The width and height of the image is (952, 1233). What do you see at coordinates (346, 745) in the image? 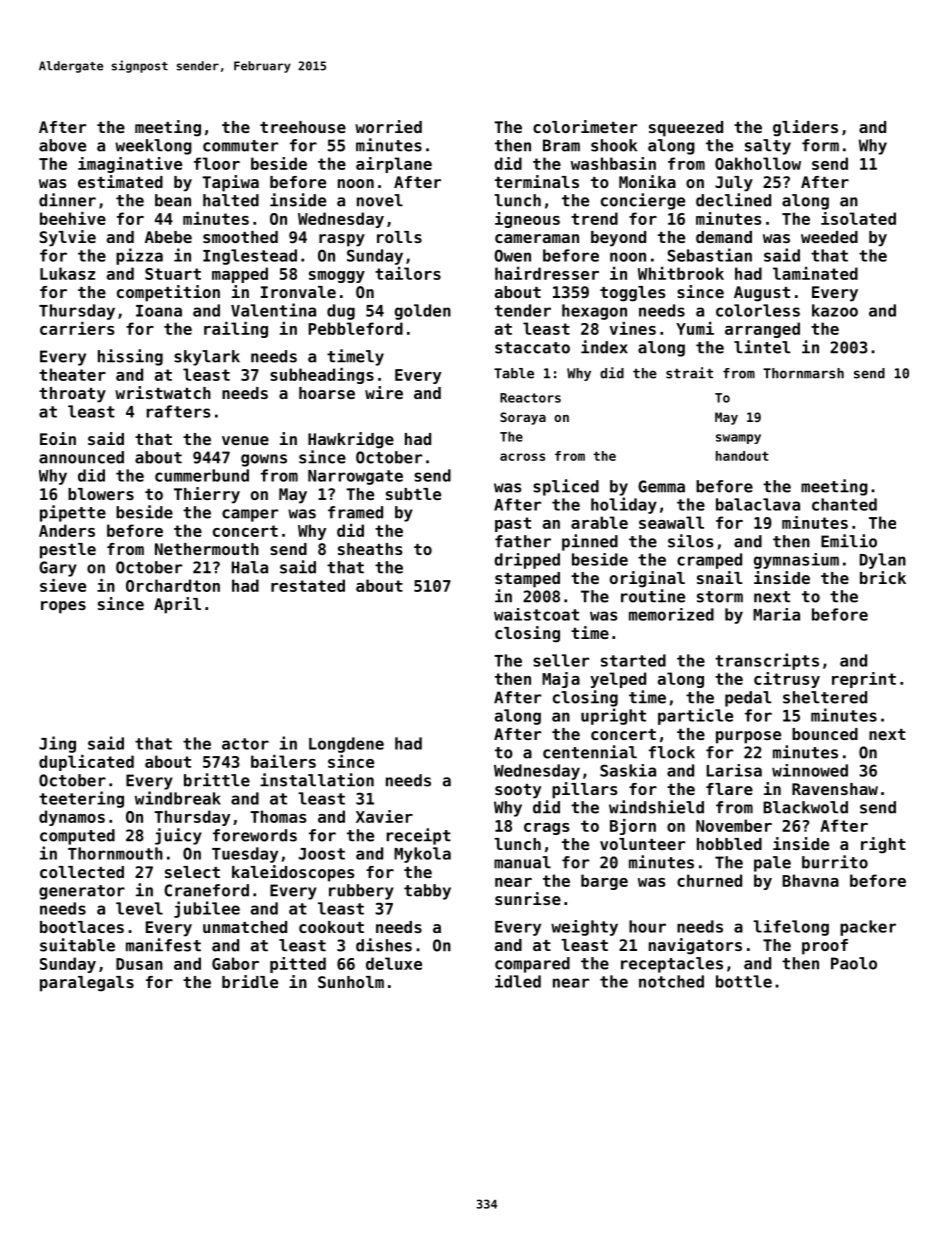
I see `Longdene` at bounding box center [346, 745].
